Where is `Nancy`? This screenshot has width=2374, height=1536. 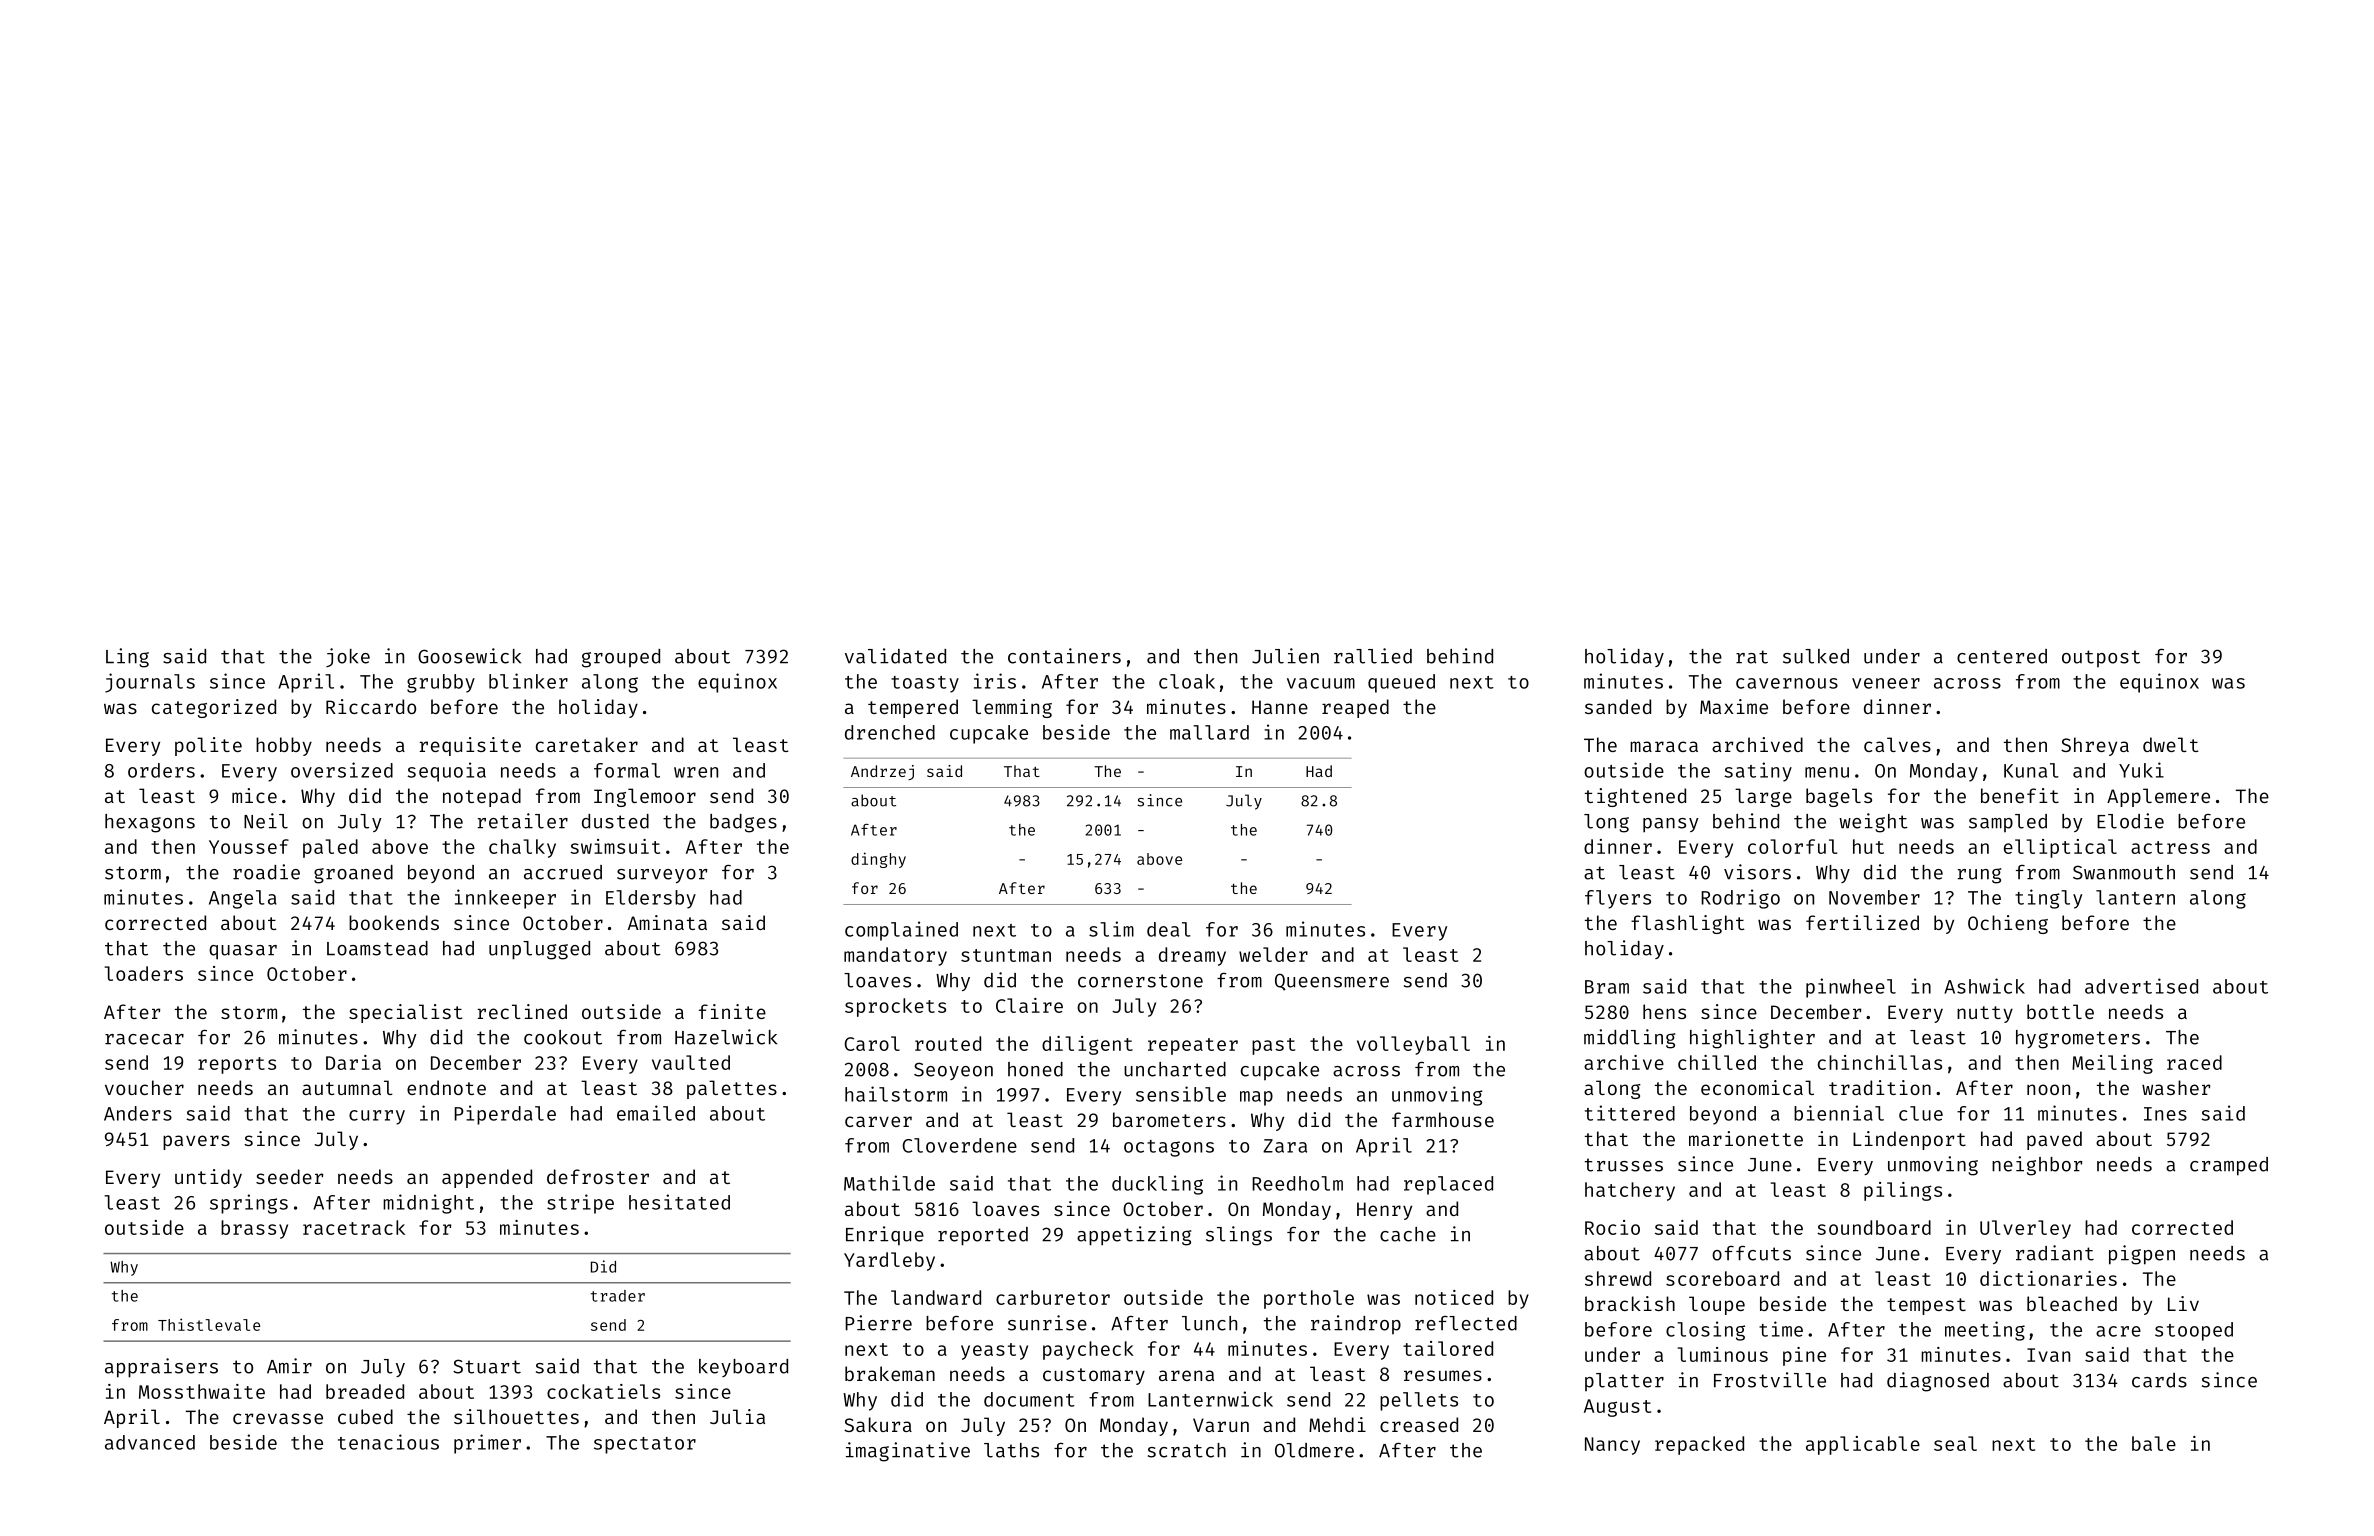 Nancy is located at coordinates (1612, 1446).
